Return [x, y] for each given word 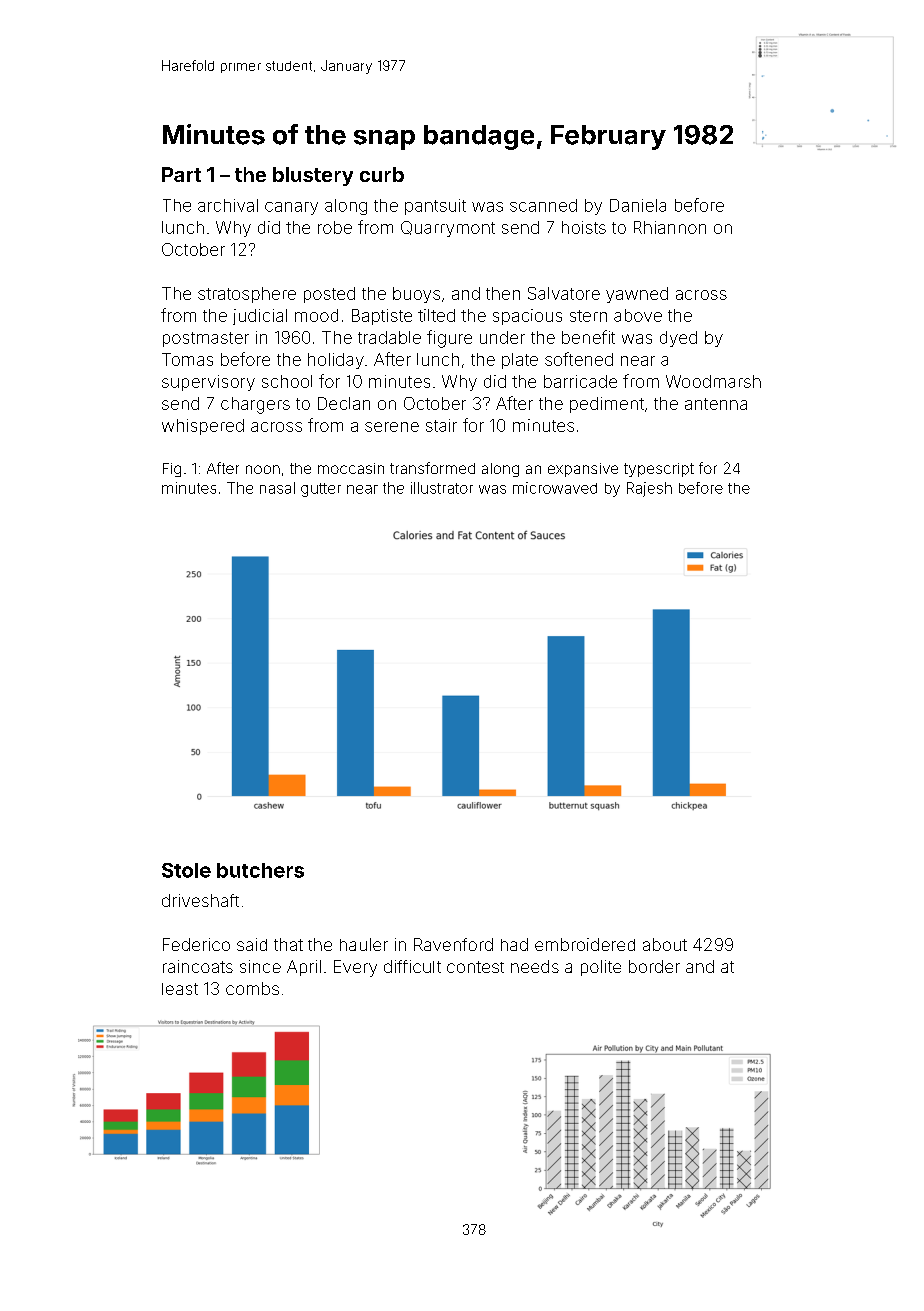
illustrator [442, 488]
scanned [543, 205]
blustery [313, 176]
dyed [678, 339]
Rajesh [649, 489]
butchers [260, 870]
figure [449, 339]
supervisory [208, 383]
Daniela [638, 205]
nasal [277, 488]
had [514, 944]
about [665, 944]
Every [355, 968]
